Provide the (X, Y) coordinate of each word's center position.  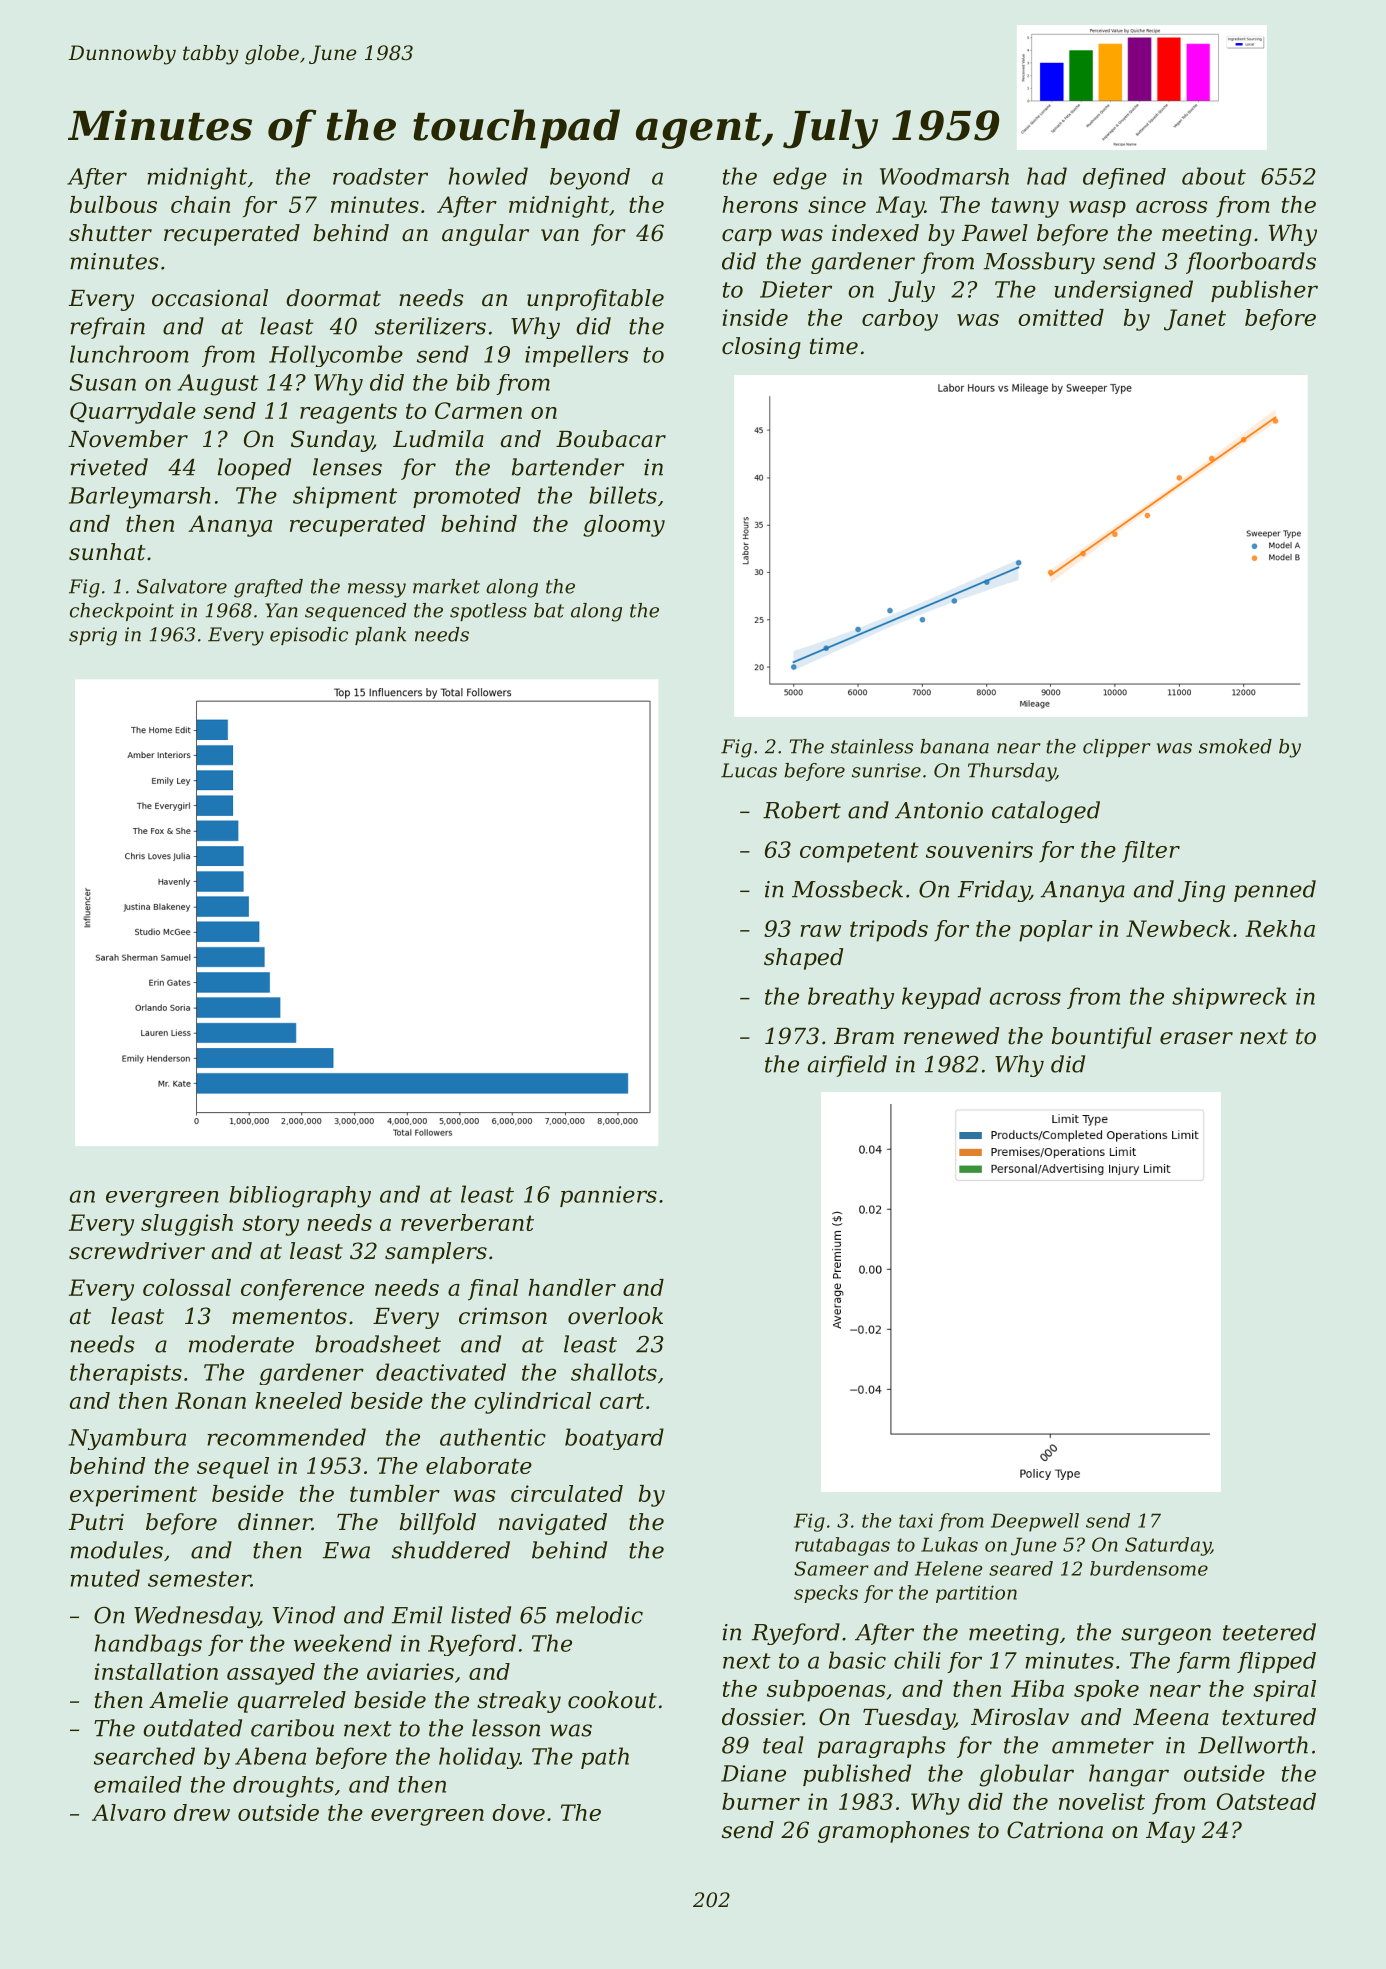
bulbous (113, 204)
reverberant (467, 1222)
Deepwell (1035, 1522)
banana (954, 746)
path (605, 1758)
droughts (283, 1787)
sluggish (187, 1225)
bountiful (1102, 1038)
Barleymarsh (140, 498)
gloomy (624, 526)
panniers (608, 1196)
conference (302, 1290)
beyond (590, 179)
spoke (1106, 1691)
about (1214, 176)
